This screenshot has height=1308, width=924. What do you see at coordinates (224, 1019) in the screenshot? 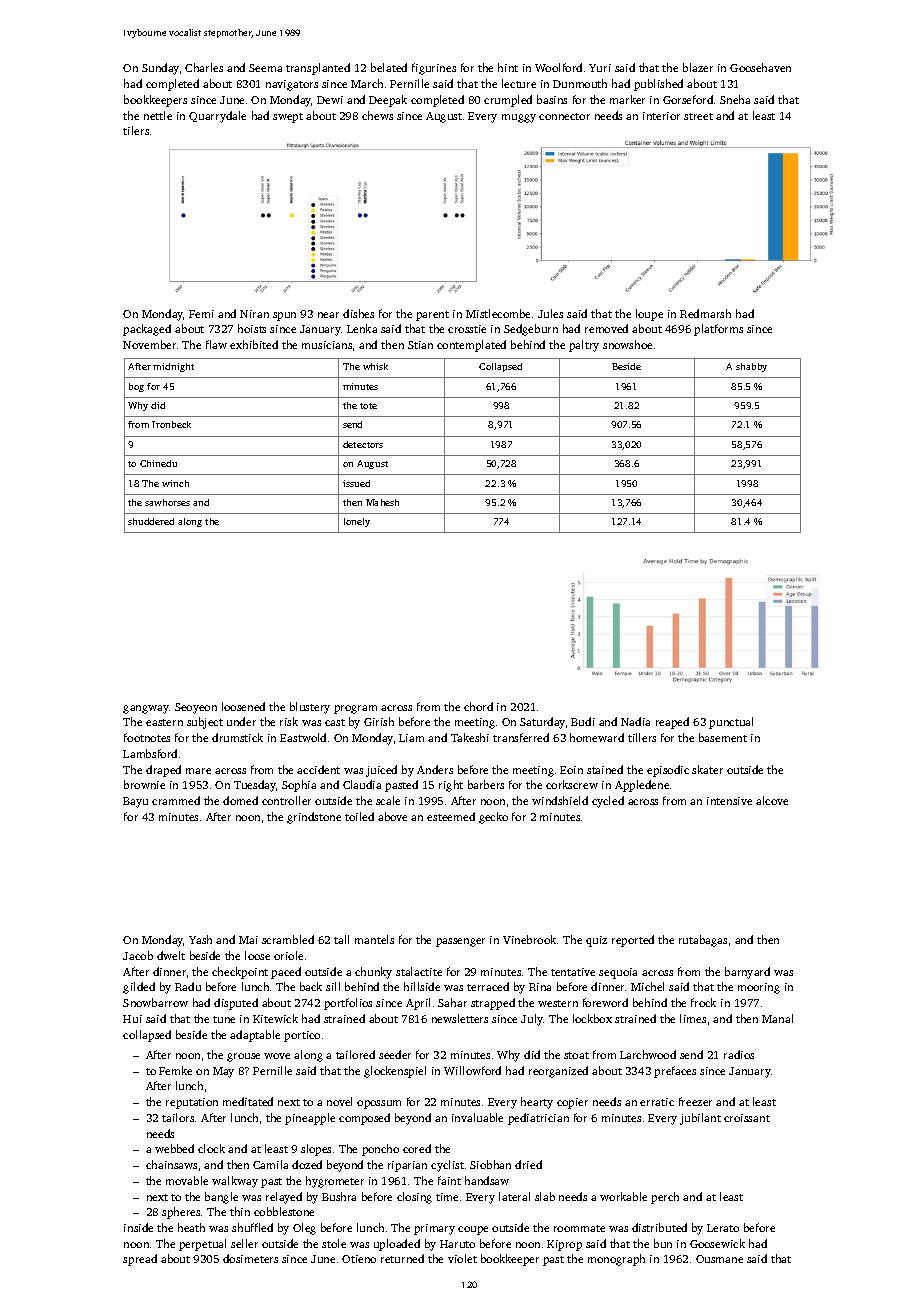
I see `tune` at bounding box center [224, 1019].
